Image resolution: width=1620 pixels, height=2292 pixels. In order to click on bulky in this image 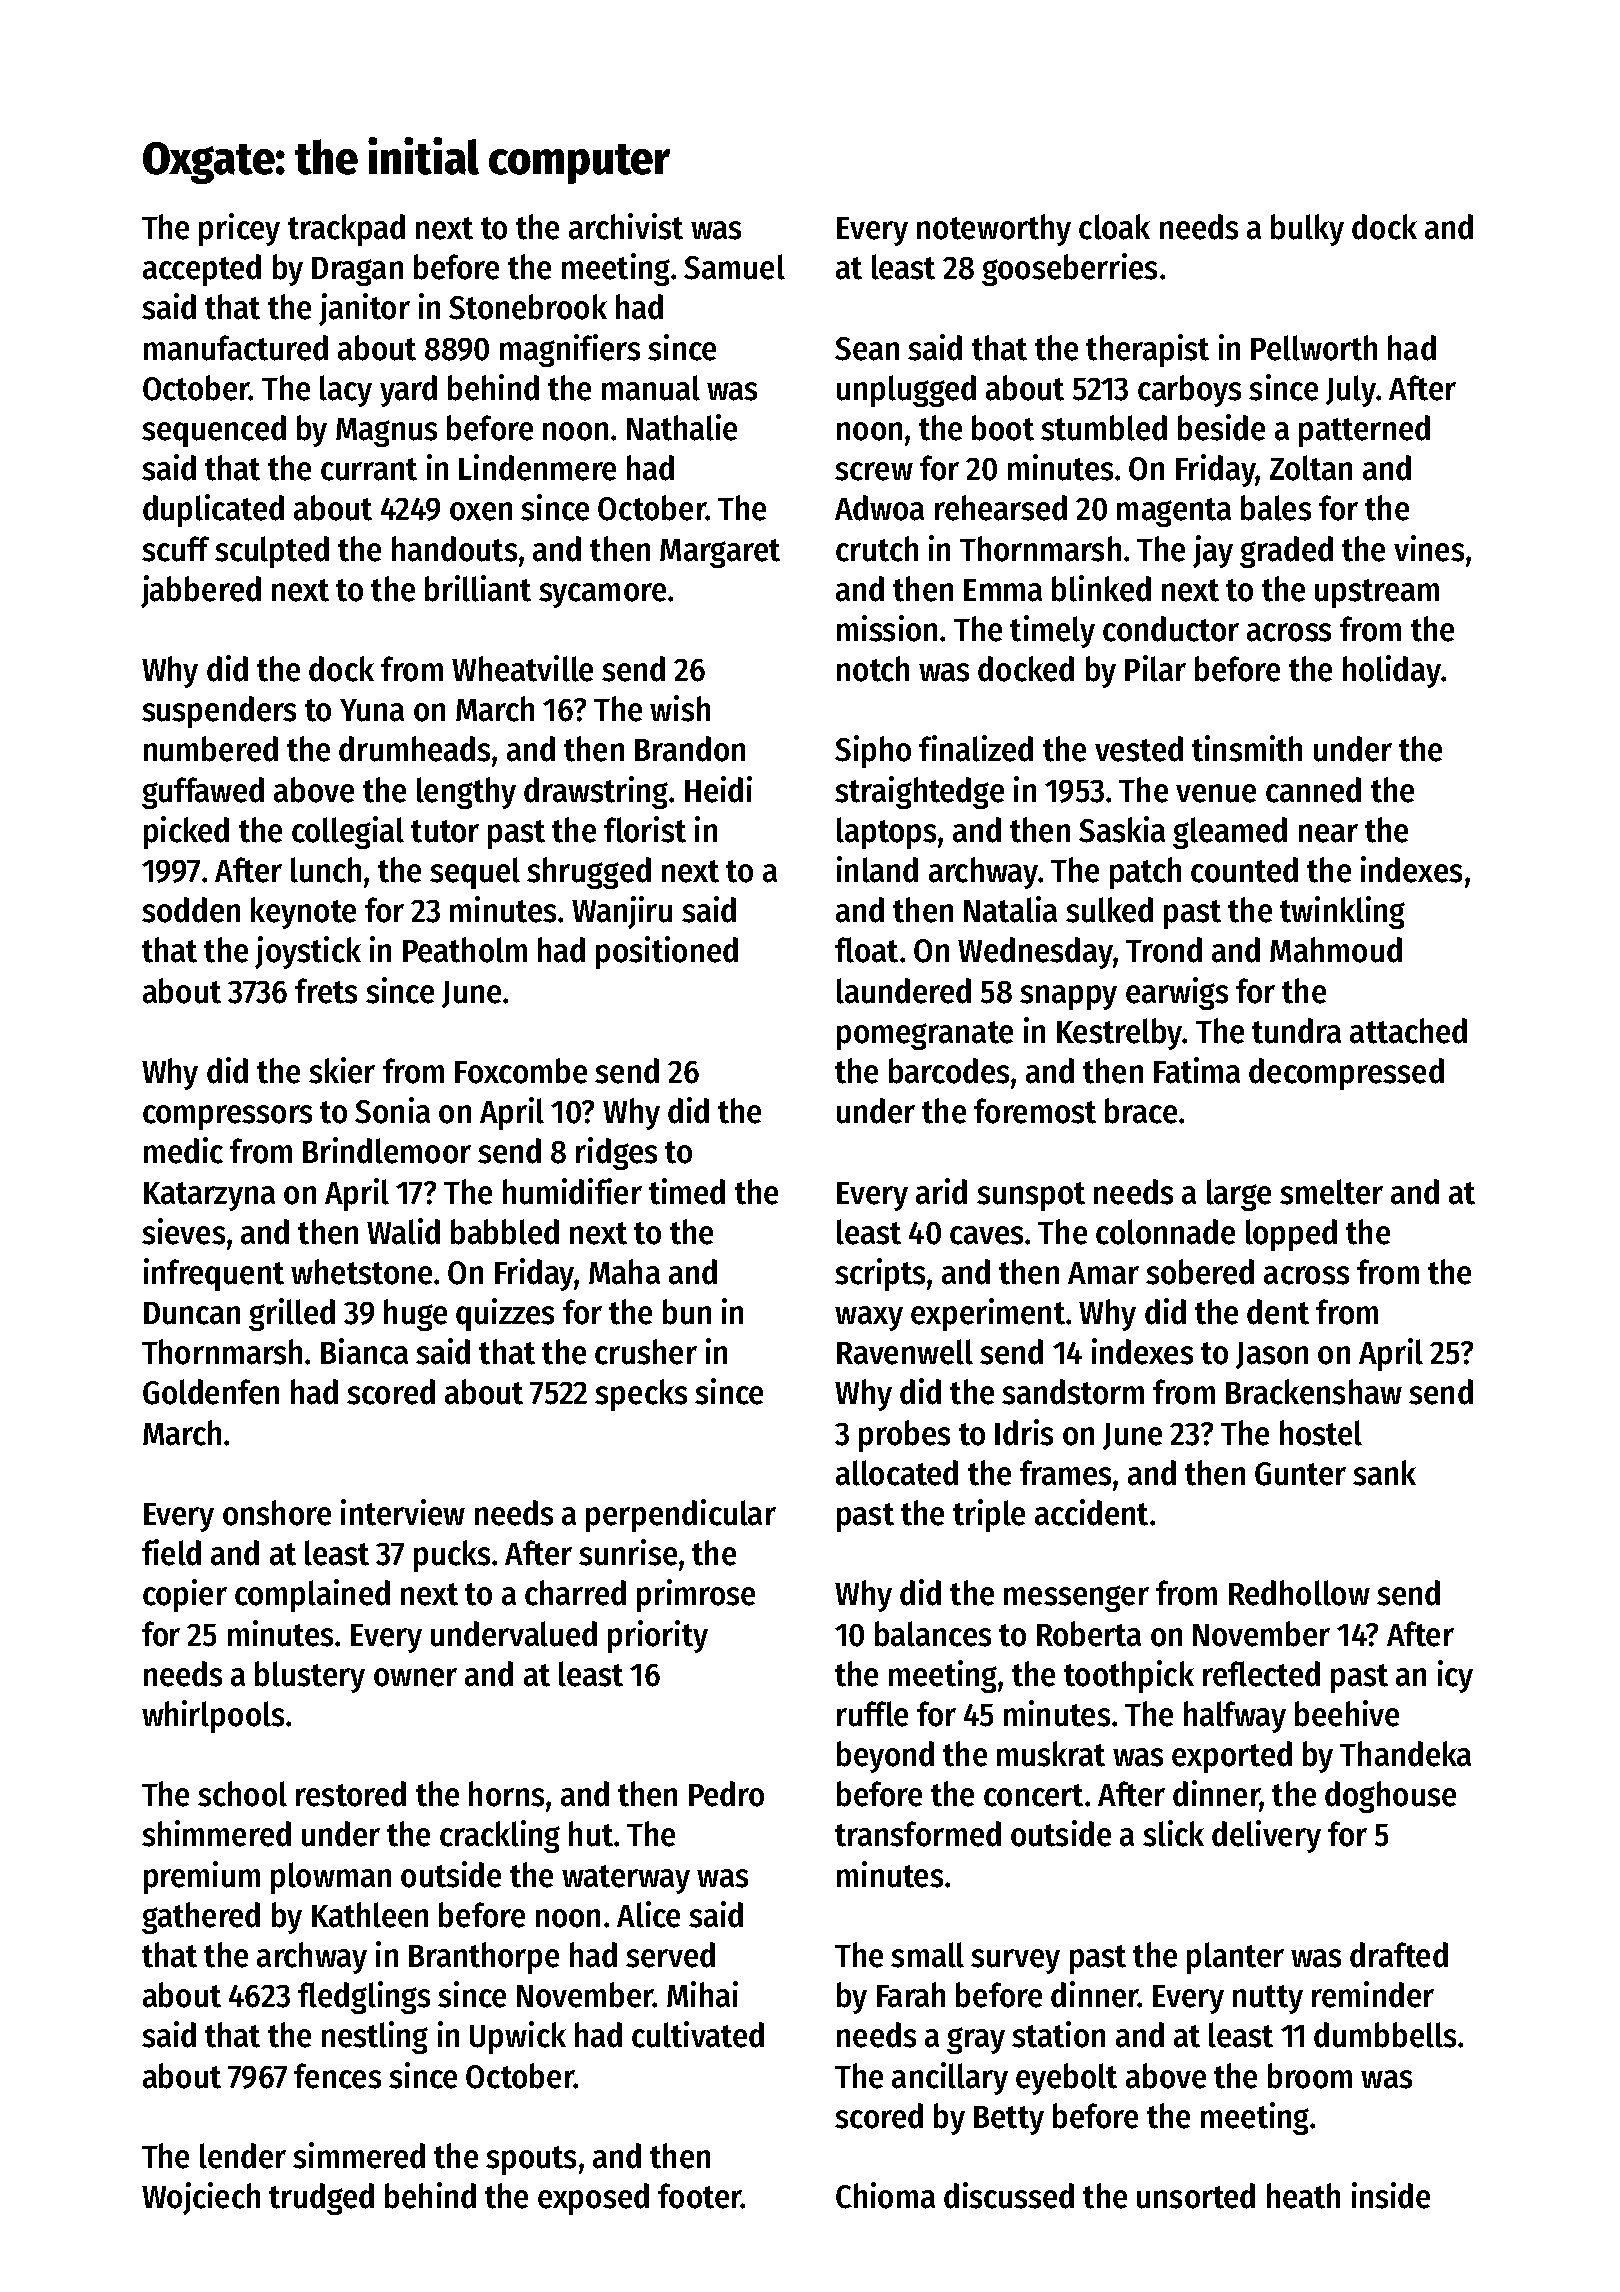, I will do `click(1307, 230)`.
